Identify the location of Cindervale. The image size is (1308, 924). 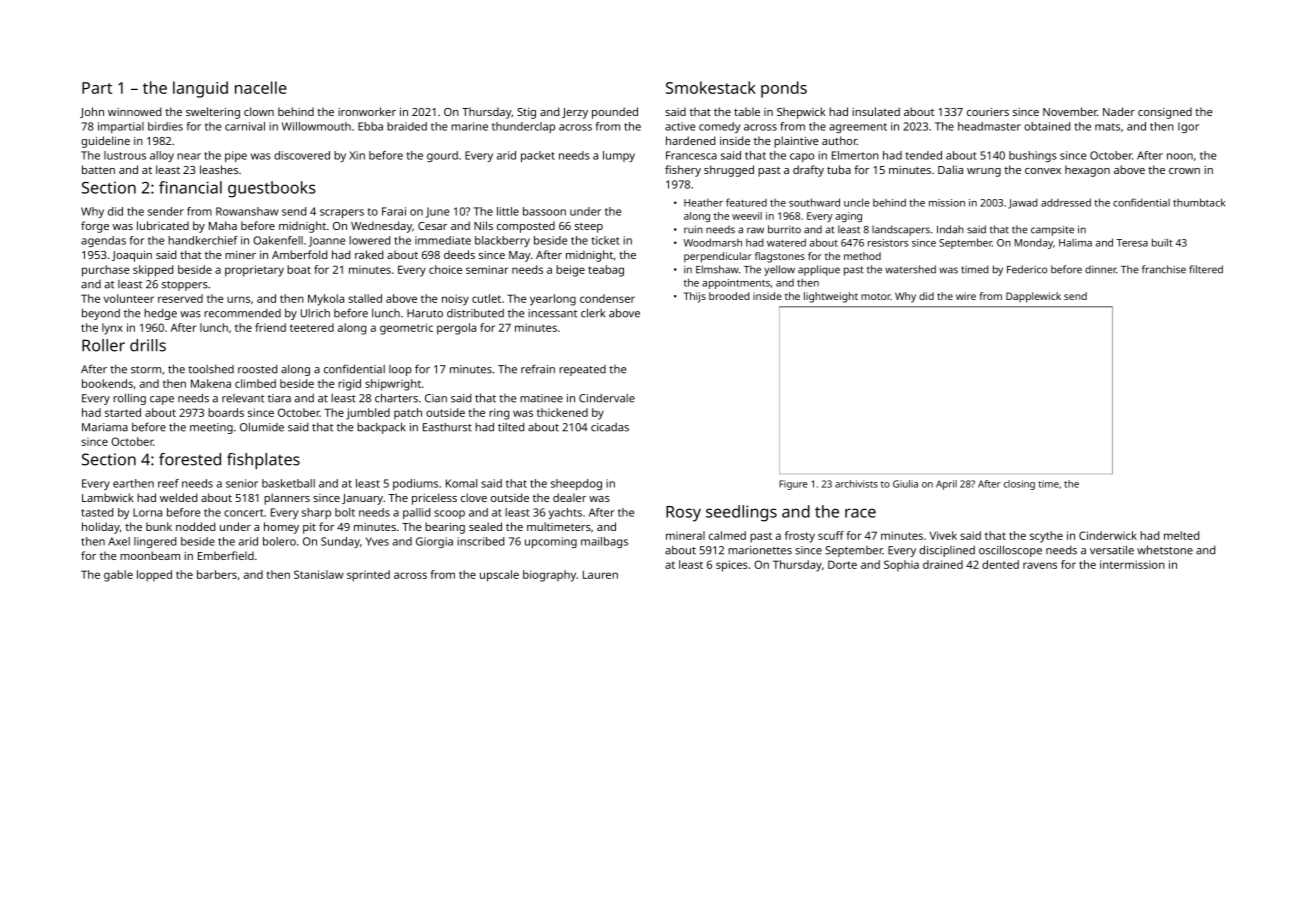
(607, 398).
